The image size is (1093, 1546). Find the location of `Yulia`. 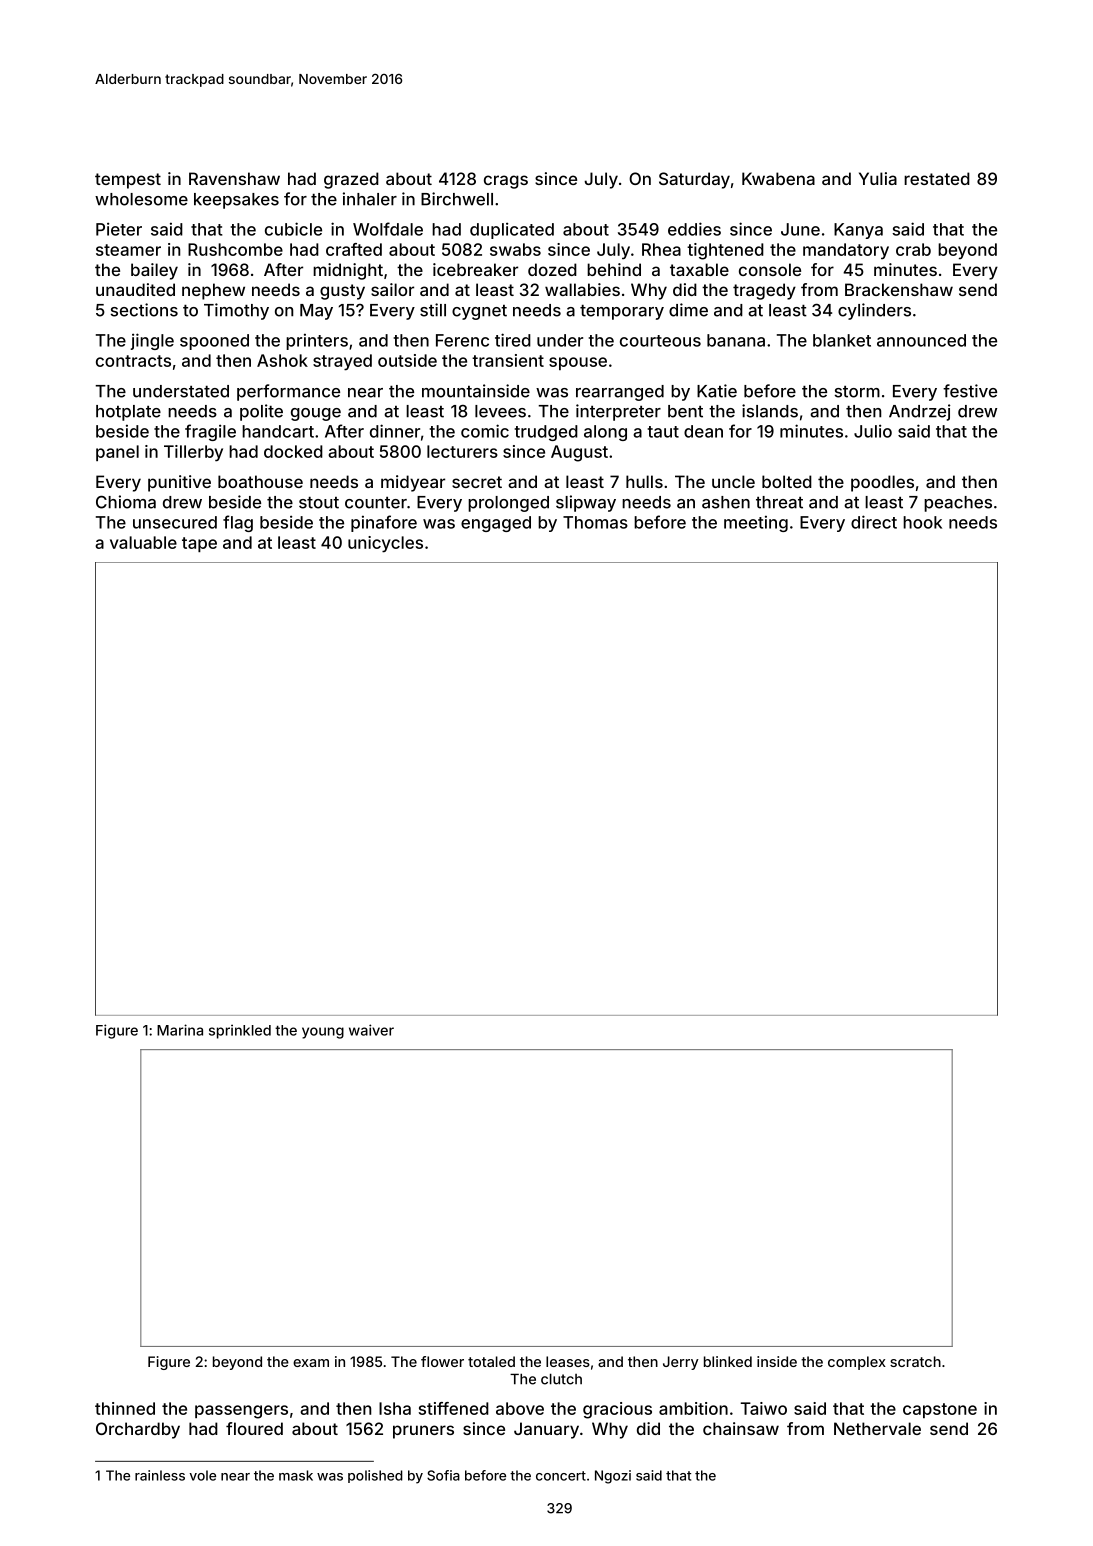

Yulia is located at coordinates (878, 178).
